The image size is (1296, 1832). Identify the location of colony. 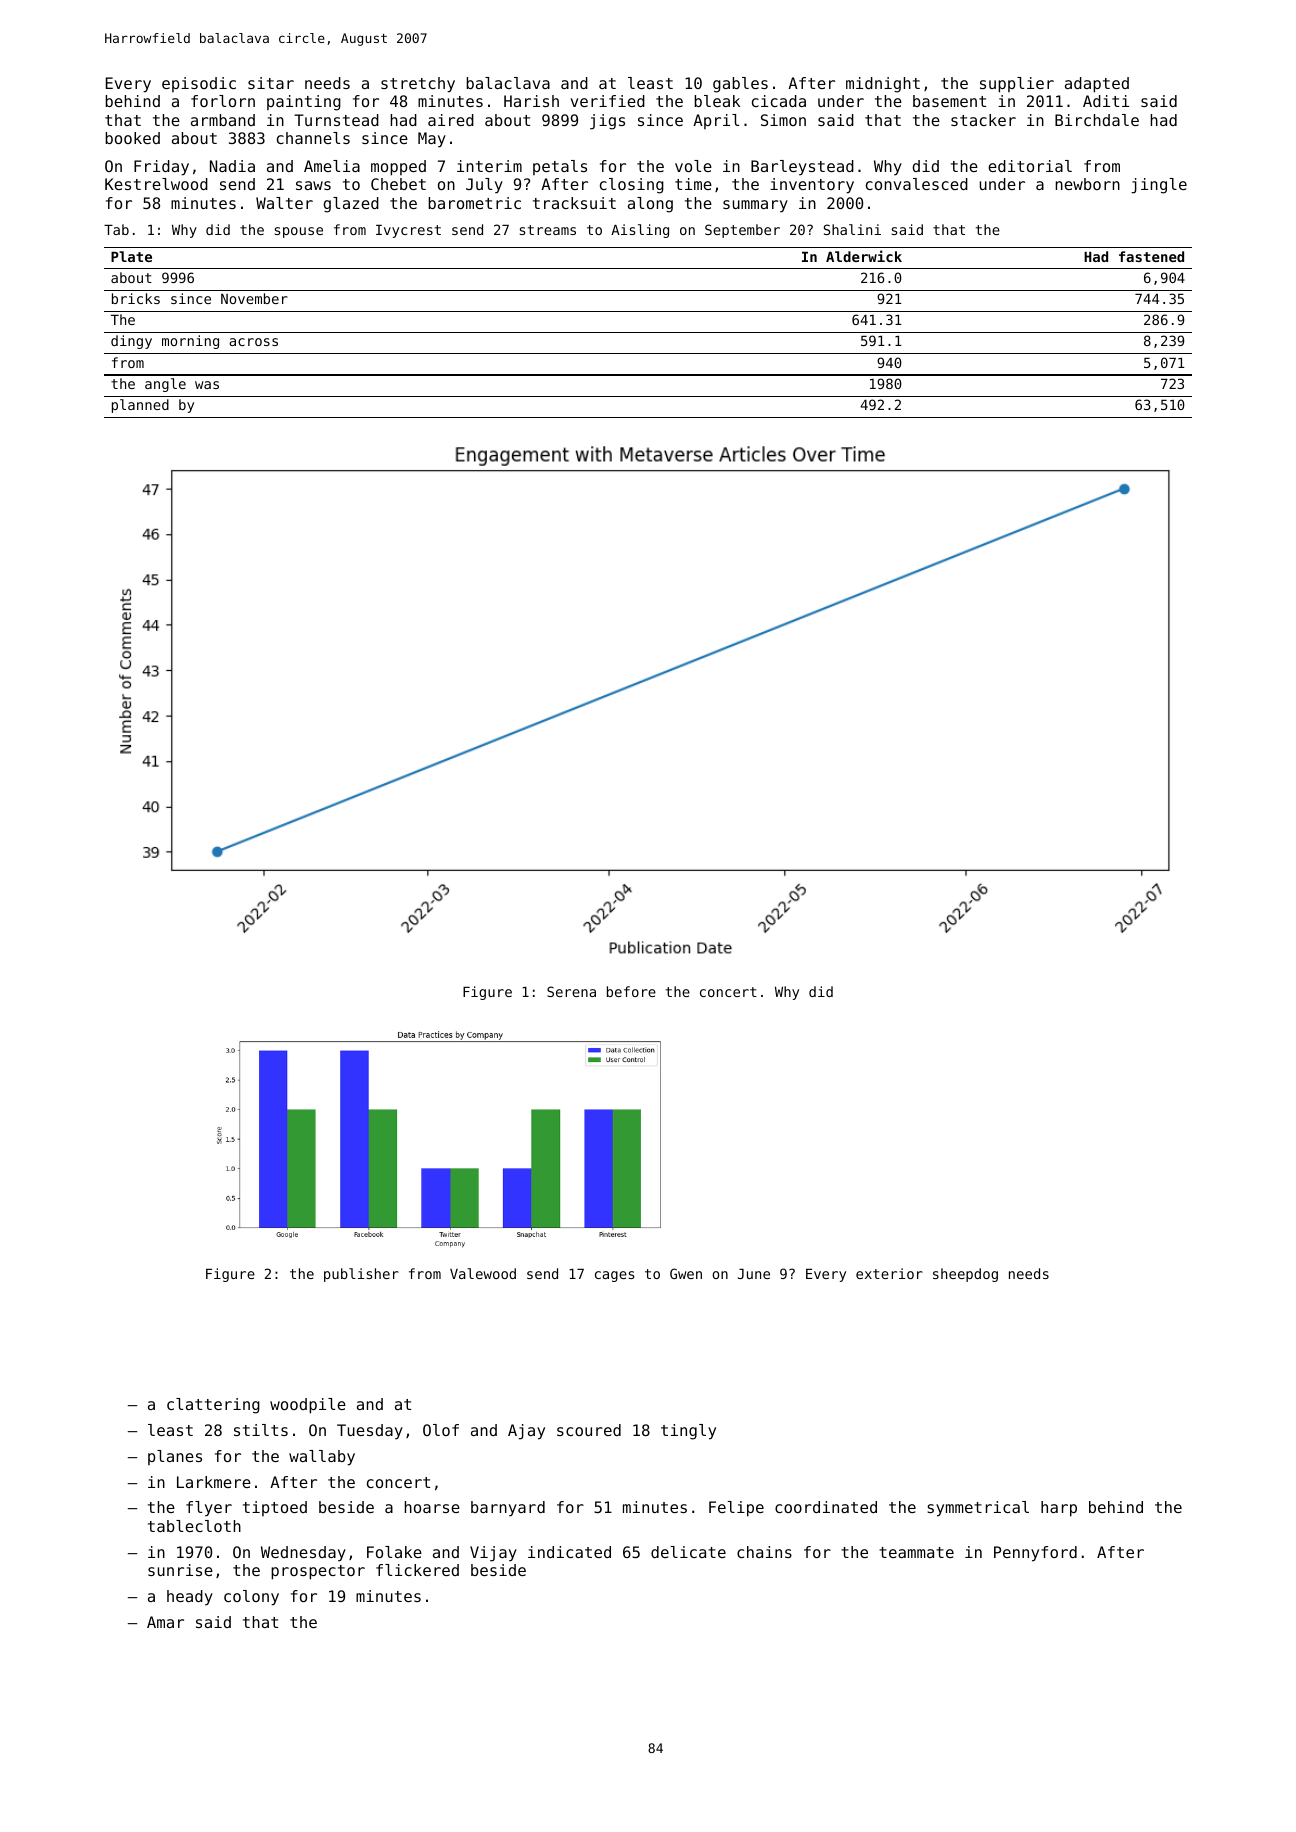
(251, 1598).
